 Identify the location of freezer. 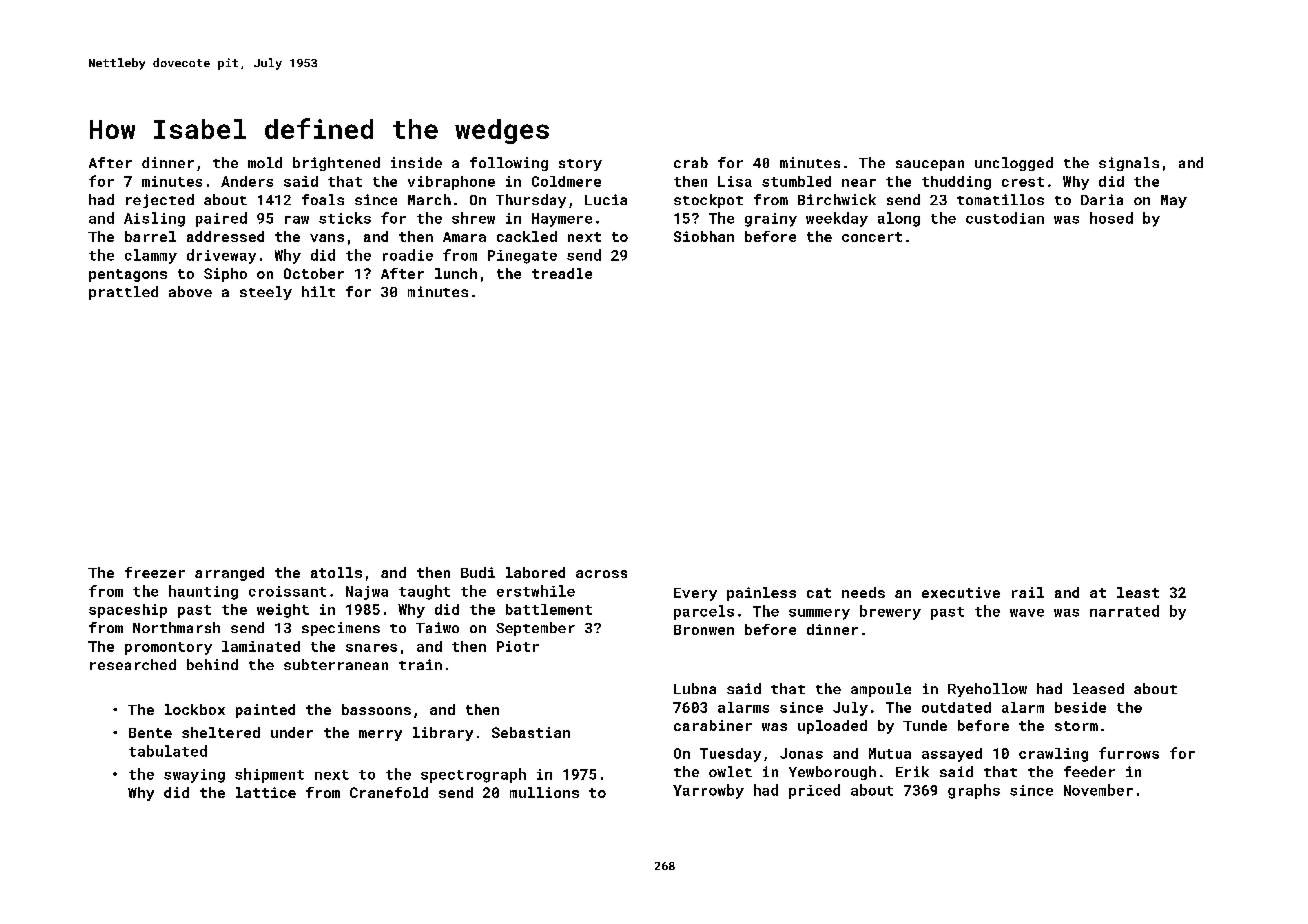
(155, 572).
